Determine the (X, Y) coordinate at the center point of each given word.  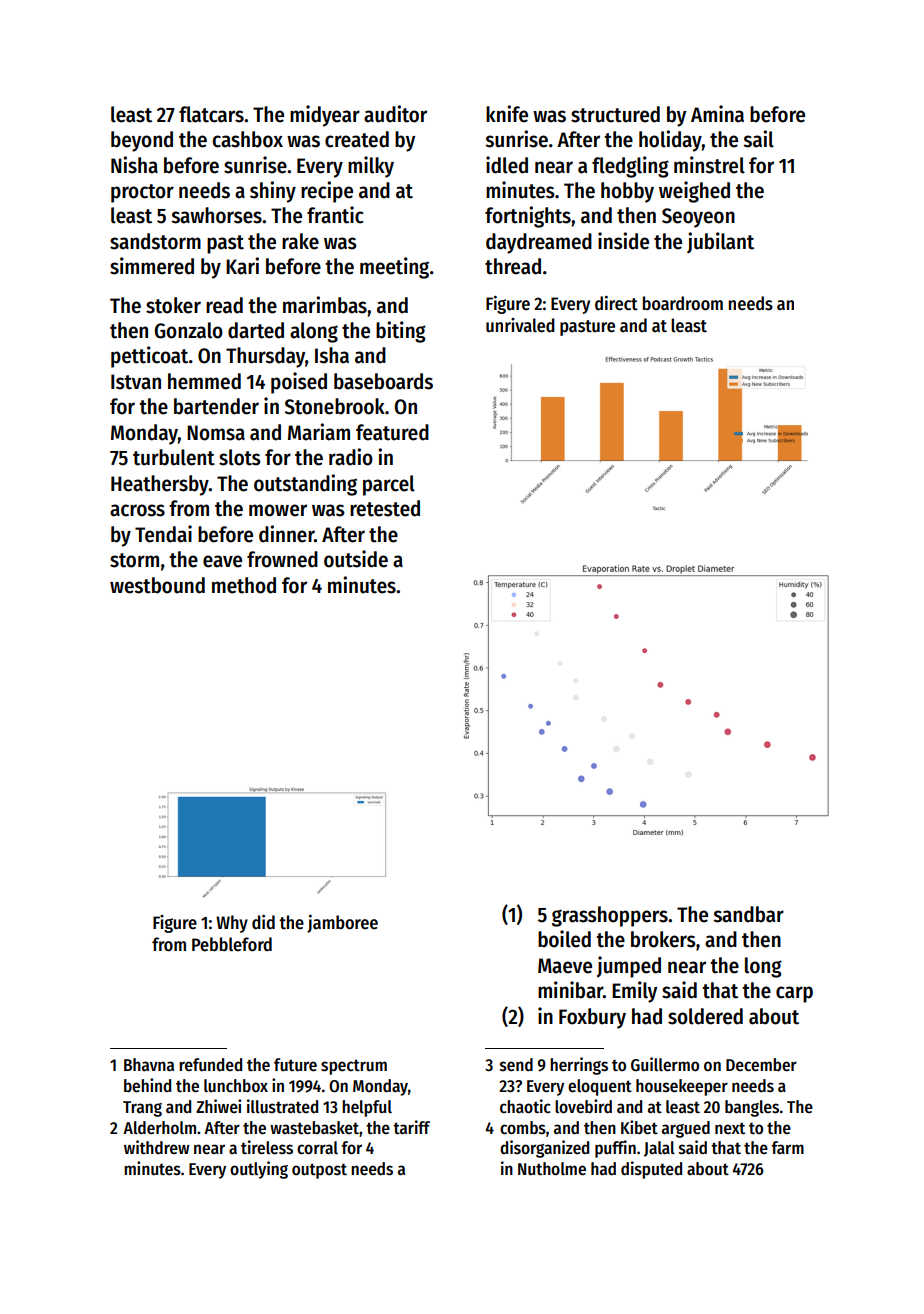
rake (300, 241)
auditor (395, 114)
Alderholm (159, 1128)
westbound (157, 585)
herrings (579, 1066)
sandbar (748, 914)
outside (356, 559)
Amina (717, 114)
